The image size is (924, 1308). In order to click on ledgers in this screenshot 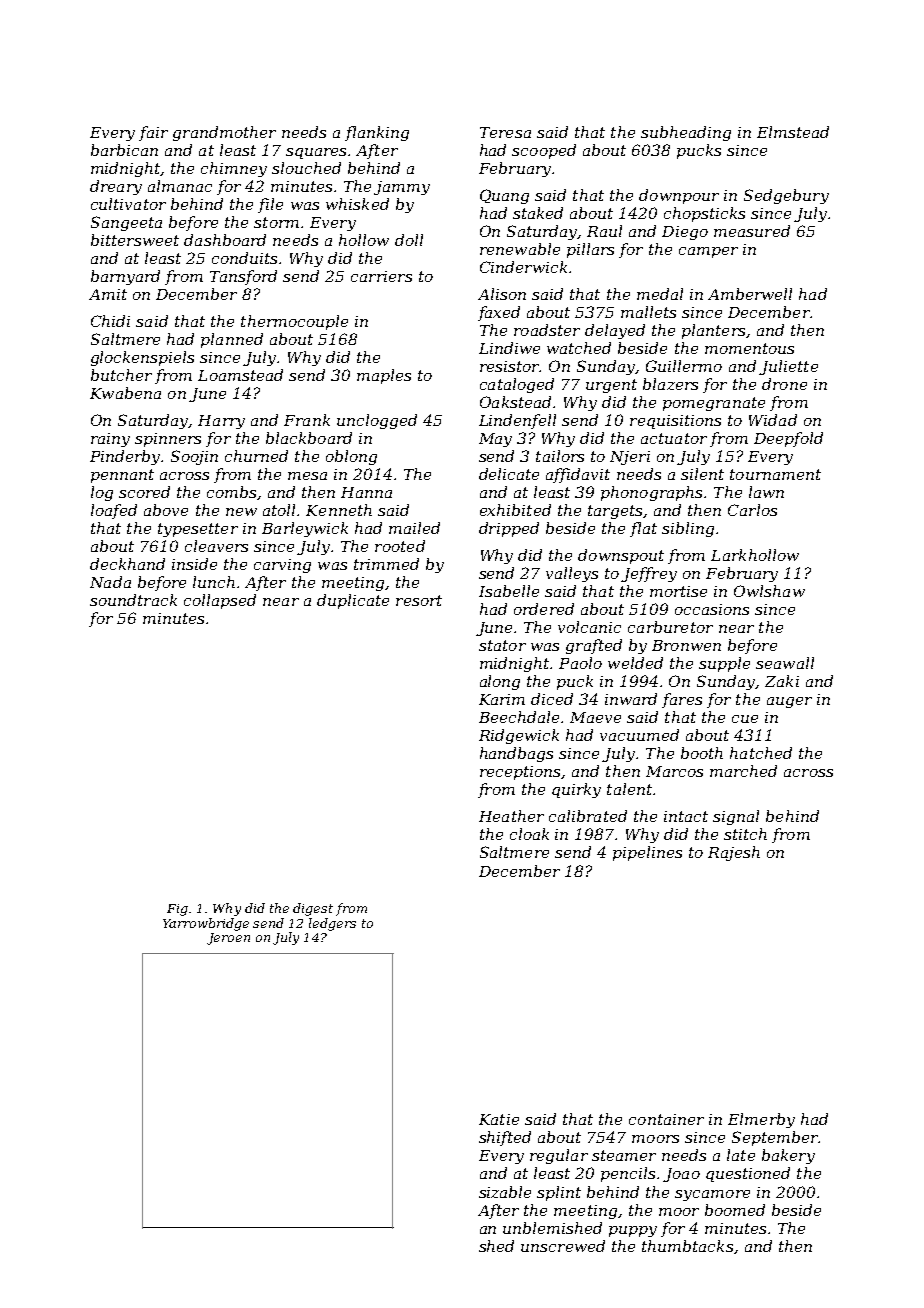, I will do `click(332, 924)`.
